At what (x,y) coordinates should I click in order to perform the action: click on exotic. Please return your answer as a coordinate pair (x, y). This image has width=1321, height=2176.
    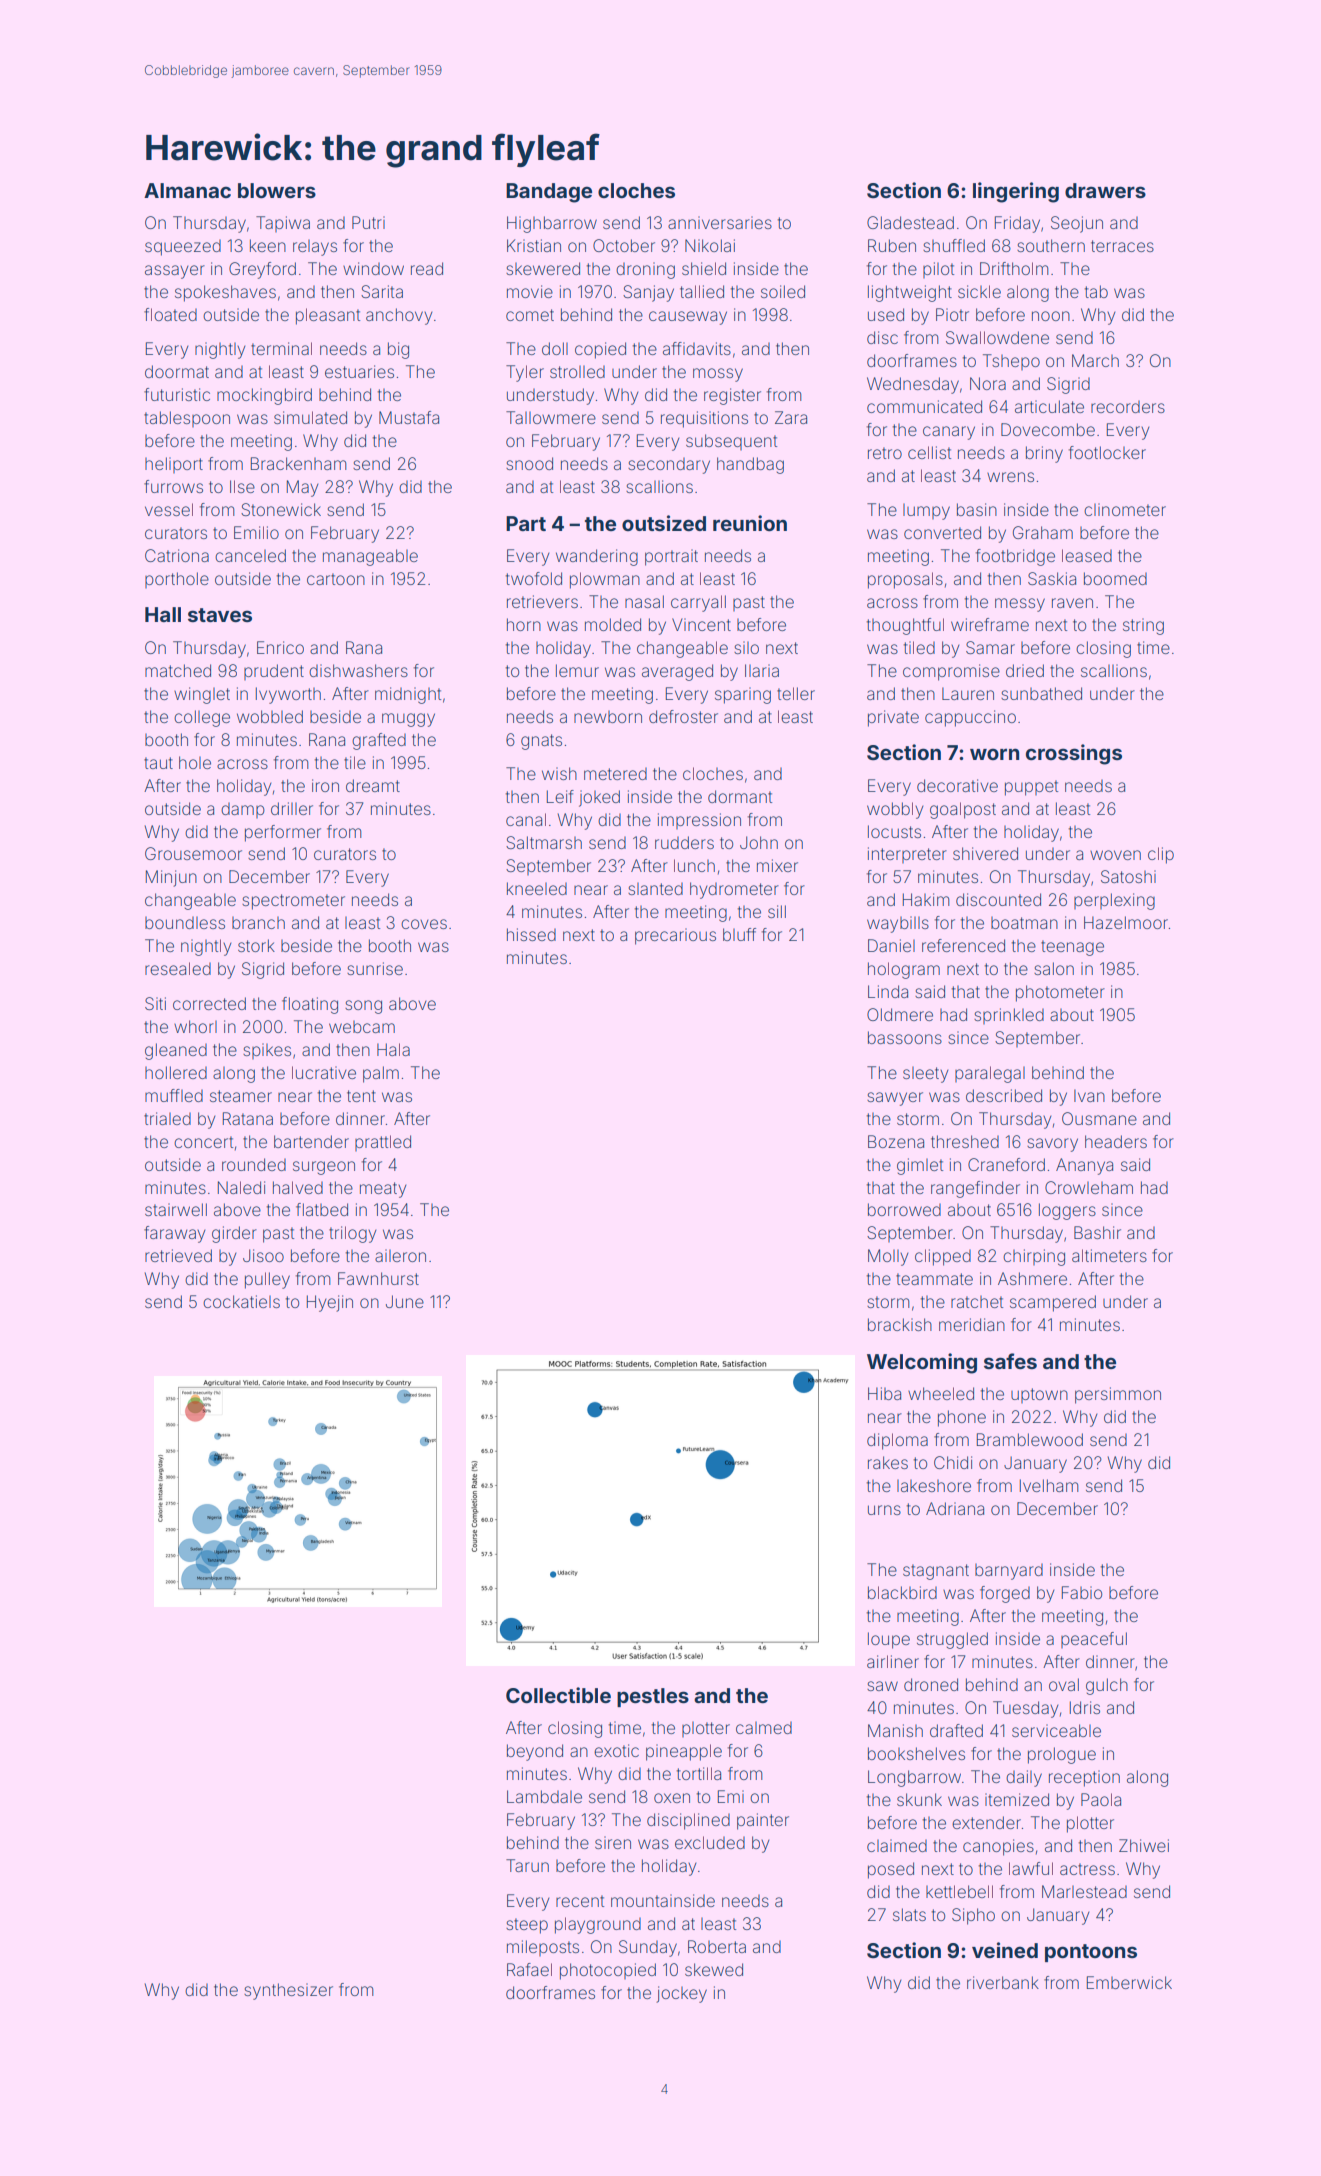
    Looking at the image, I should click on (616, 1750).
